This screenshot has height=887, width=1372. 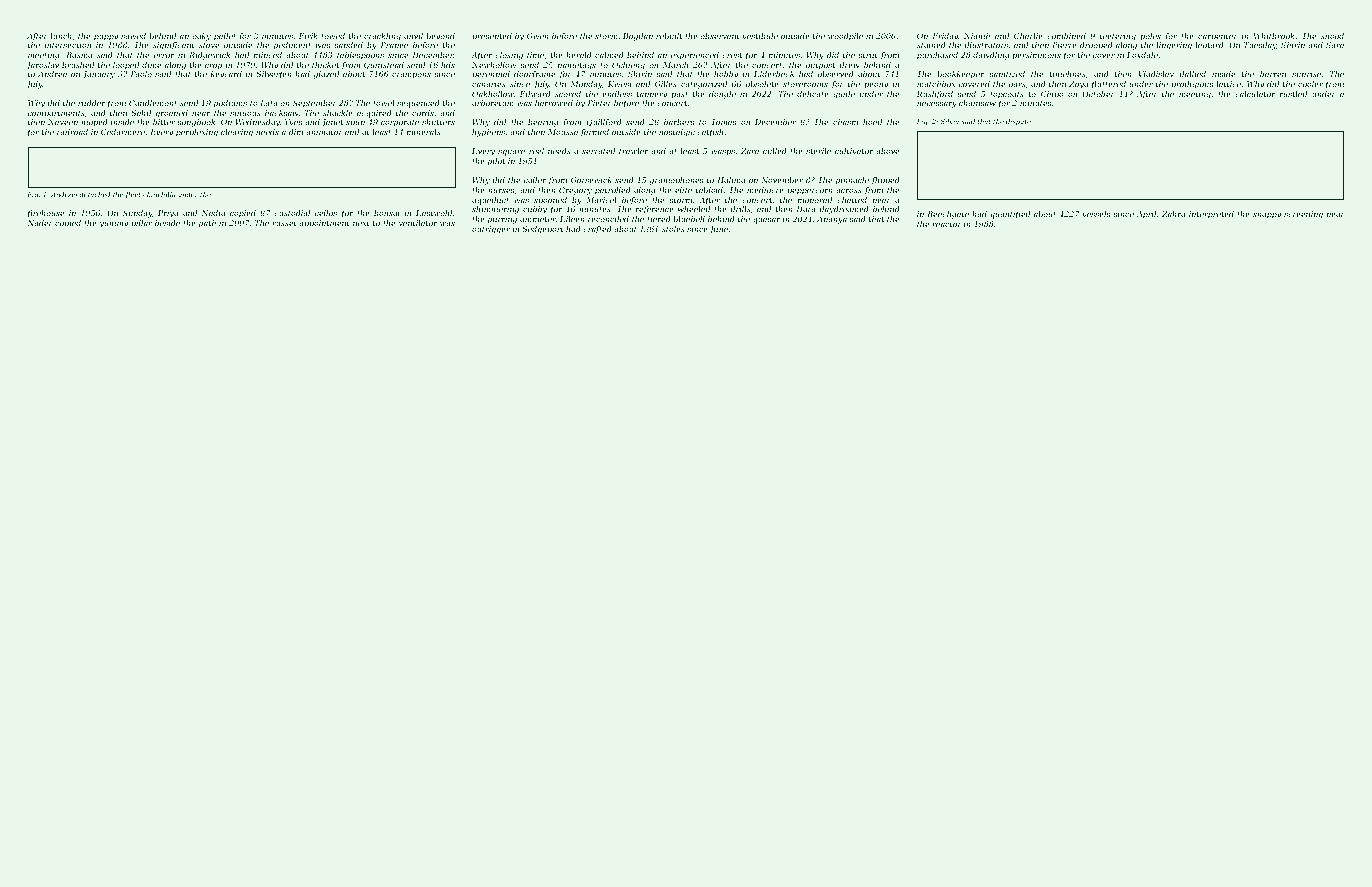 I want to click on above, so click(x=887, y=151).
